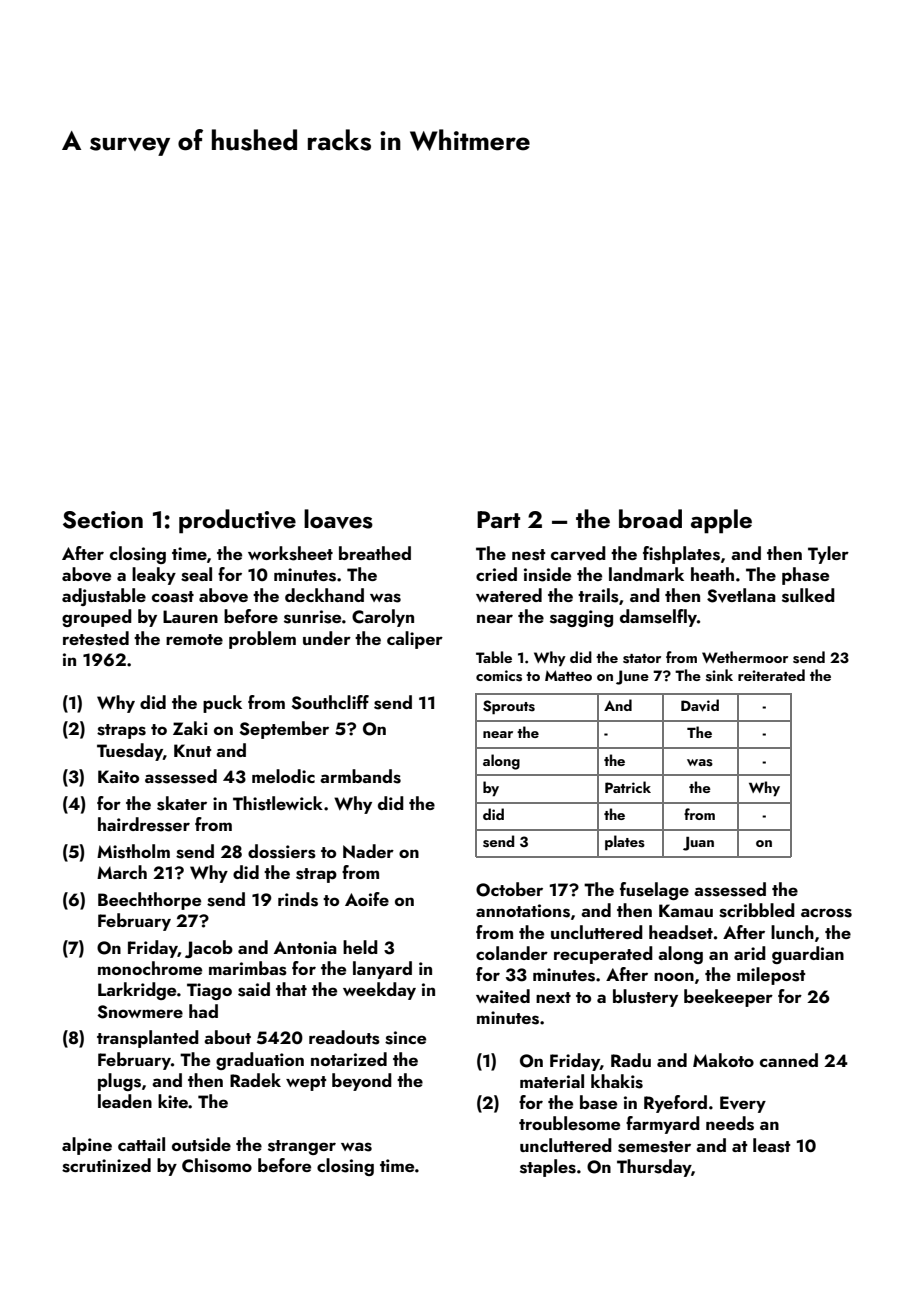 This image has width=924, height=1314. Describe the element at coordinates (182, 803) in the image. I see `skater` at that location.
